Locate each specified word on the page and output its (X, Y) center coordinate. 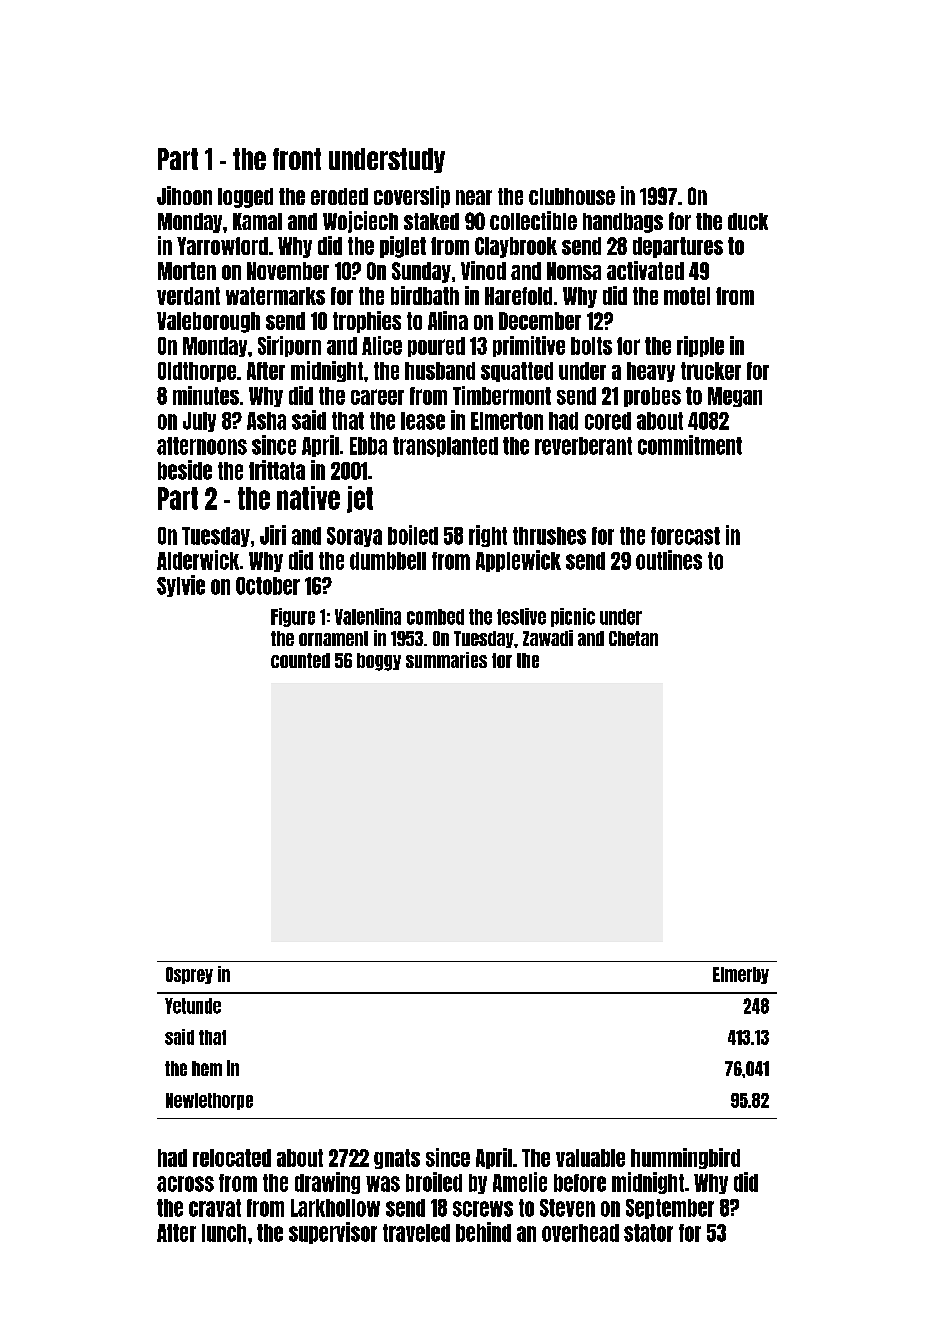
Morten (187, 271)
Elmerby (741, 975)
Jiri (273, 535)
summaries (446, 660)
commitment (690, 445)
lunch (224, 1233)
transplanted (445, 447)
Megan (735, 397)
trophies (367, 322)
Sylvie (181, 586)
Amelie (520, 1182)
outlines (669, 560)
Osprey (189, 975)
